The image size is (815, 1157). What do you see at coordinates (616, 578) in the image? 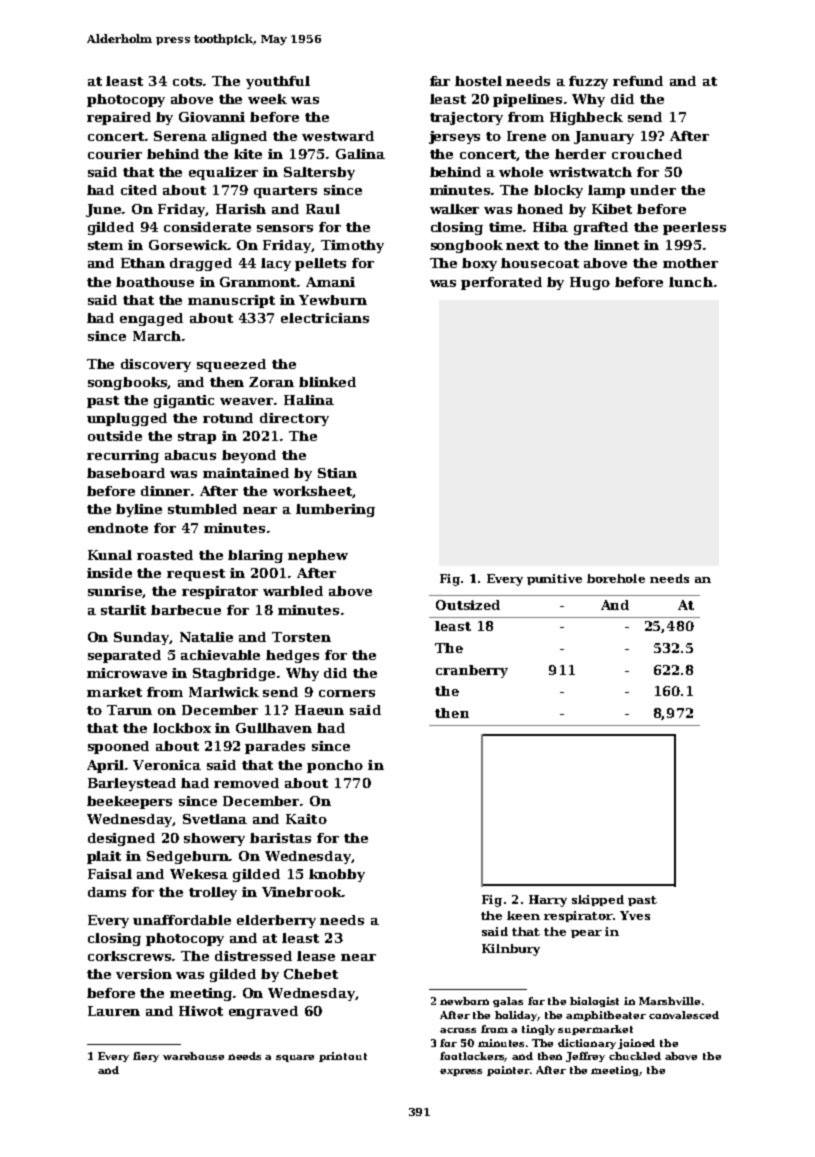
I see `borehole` at bounding box center [616, 578].
